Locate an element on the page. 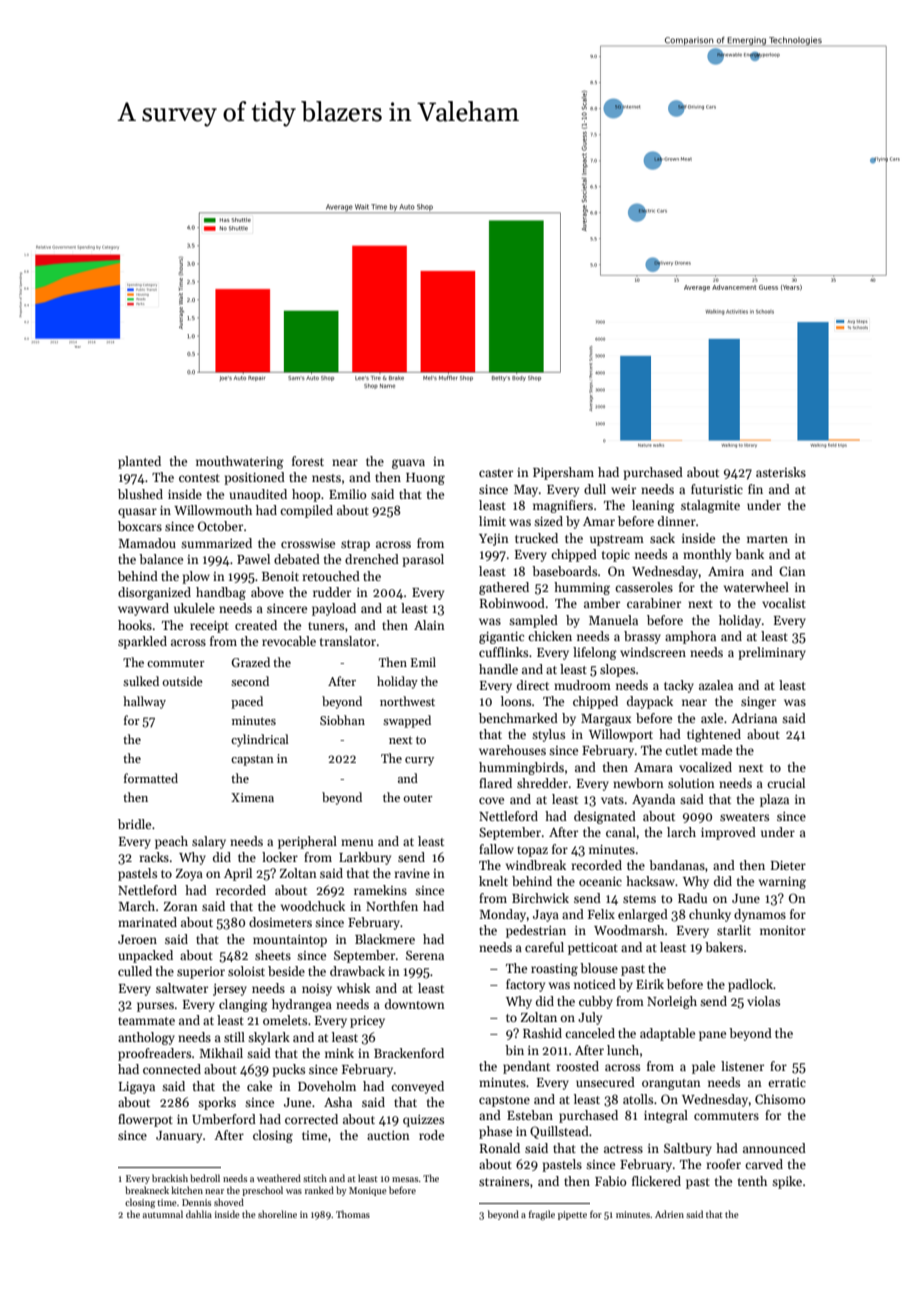 This page has width=924, height=1314. Pawel is located at coordinates (253, 559).
